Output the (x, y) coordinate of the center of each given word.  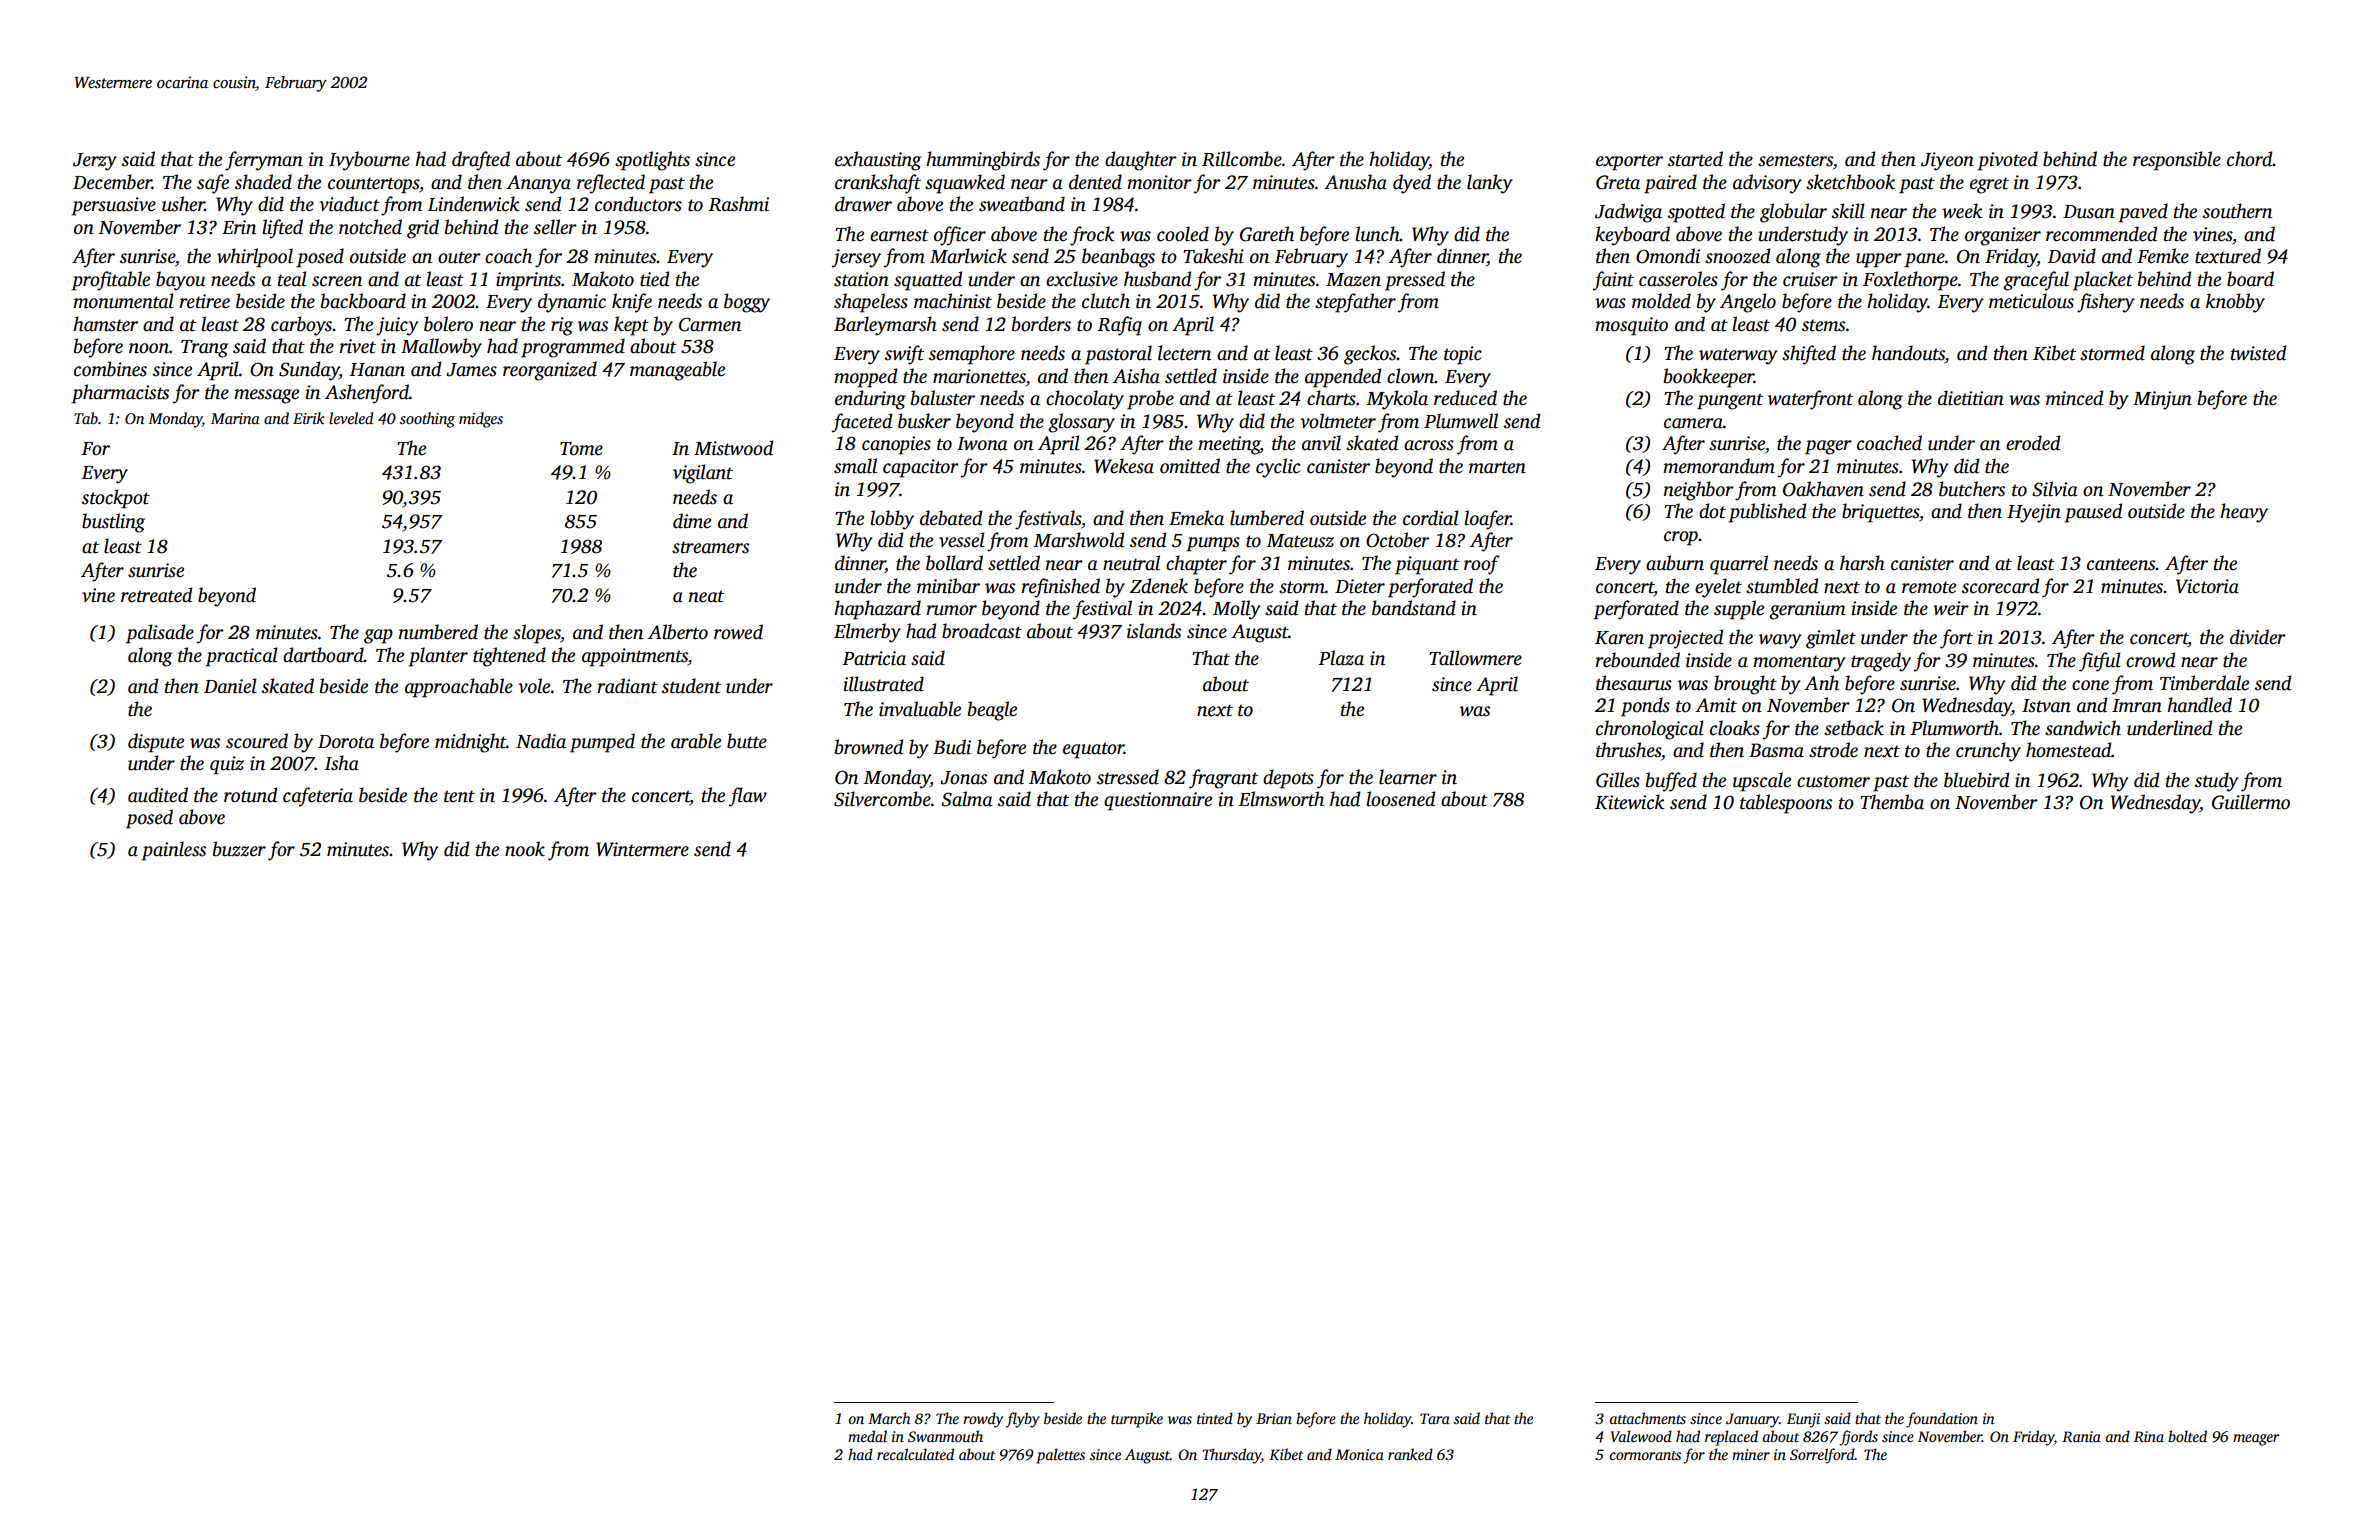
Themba (1892, 802)
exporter (1629, 162)
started (1695, 159)
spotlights (652, 161)
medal (867, 1436)
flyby (1022, 1420)
